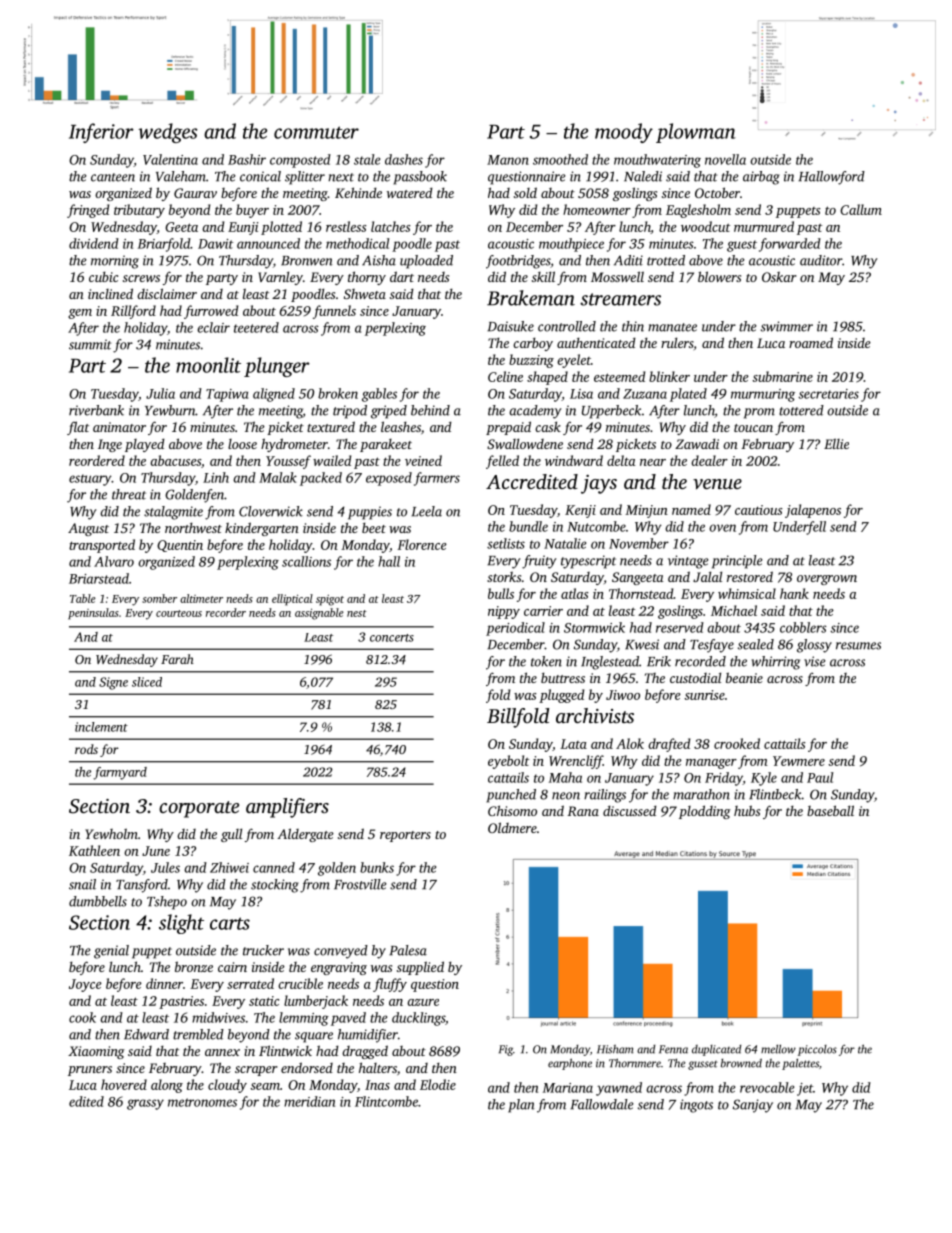 The width and height of the screenshot is (952, 1233). Describe the element at coordinates (316, 132) in the screenshot. I see `commuter` at that location.
